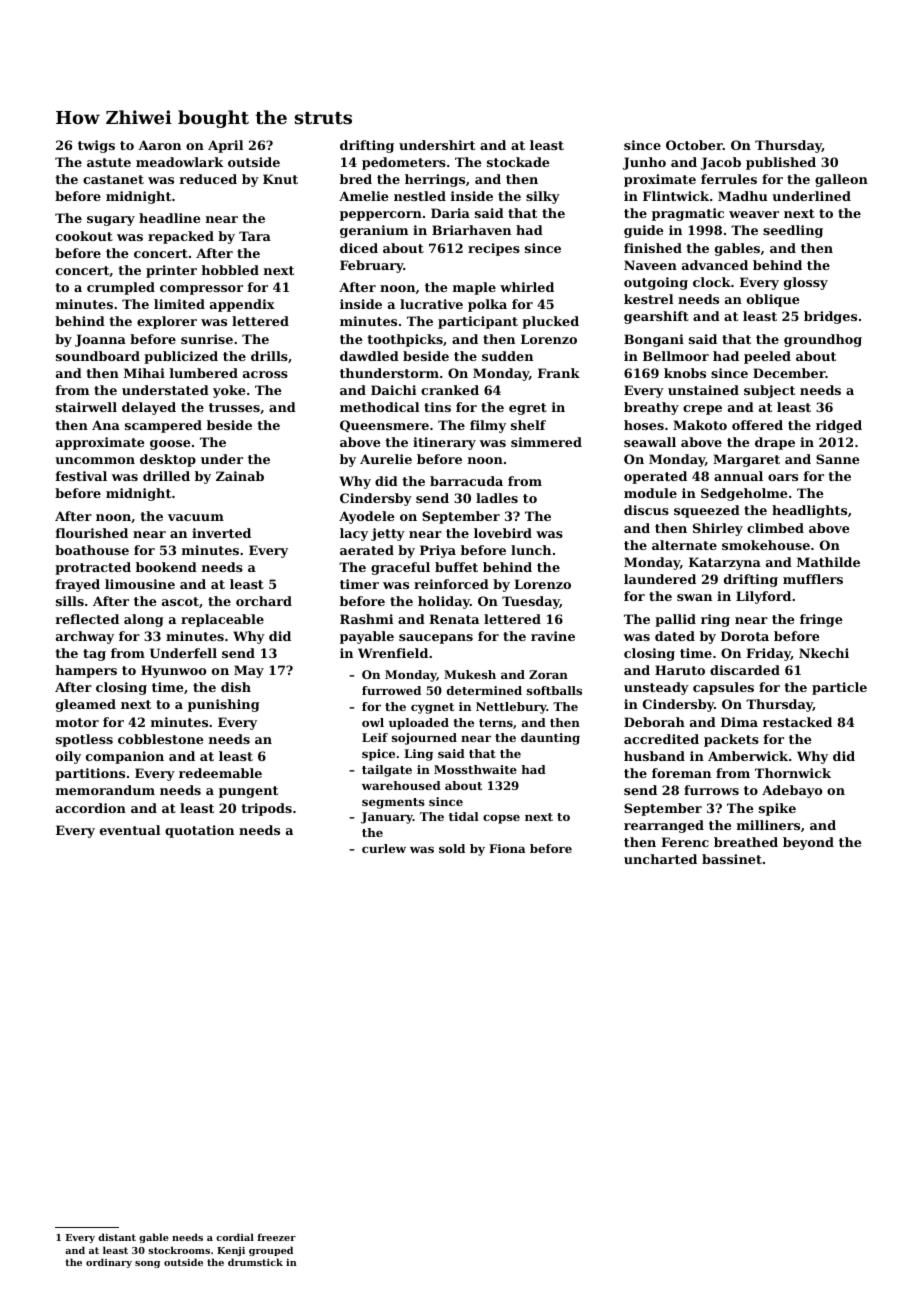  I want to click on copse, so click(501, 819).
